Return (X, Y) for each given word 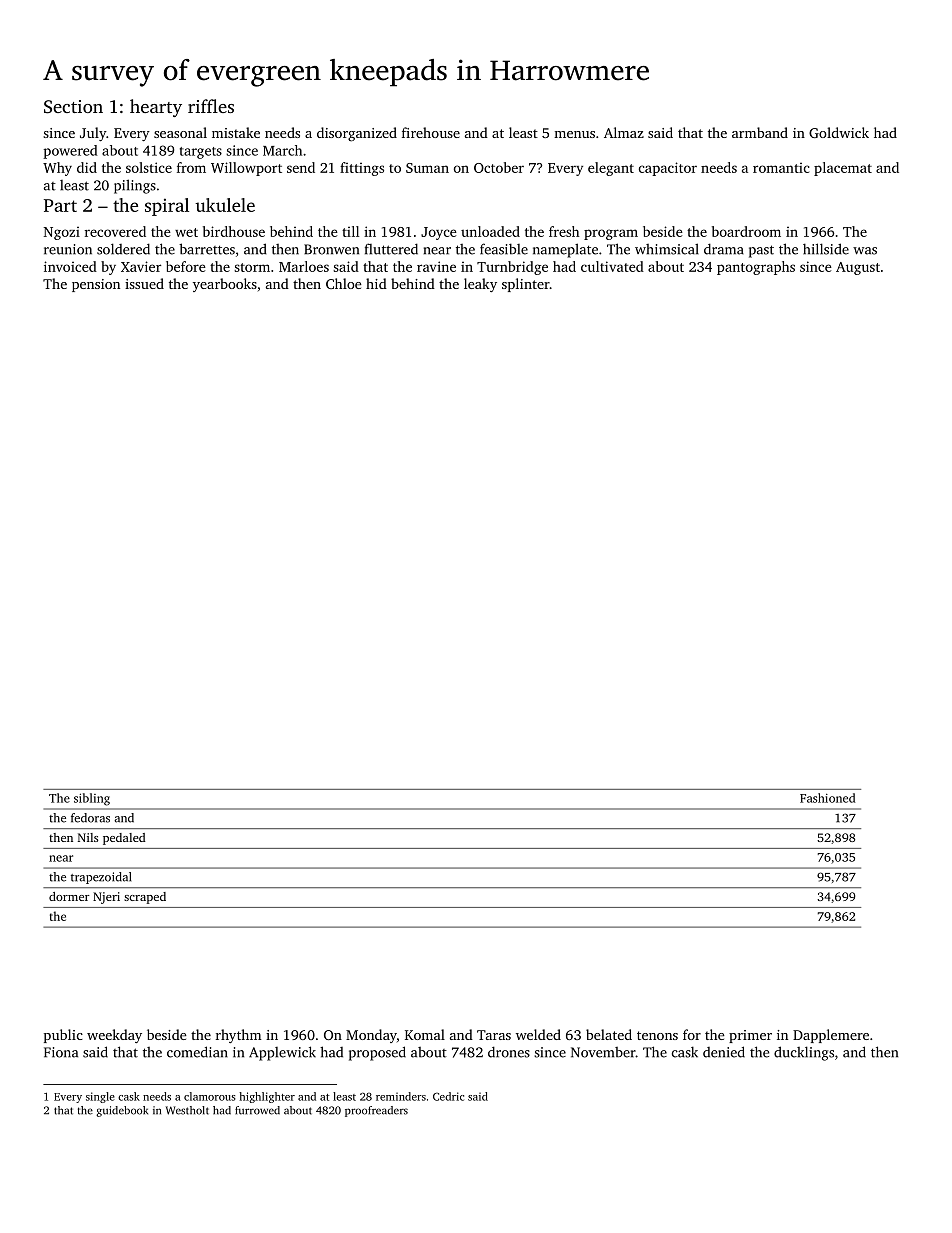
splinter (526, 285)
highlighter (267, 1097)
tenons (657, 1035)
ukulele (225, 205)
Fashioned (827, 798)
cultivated (612, 266)
